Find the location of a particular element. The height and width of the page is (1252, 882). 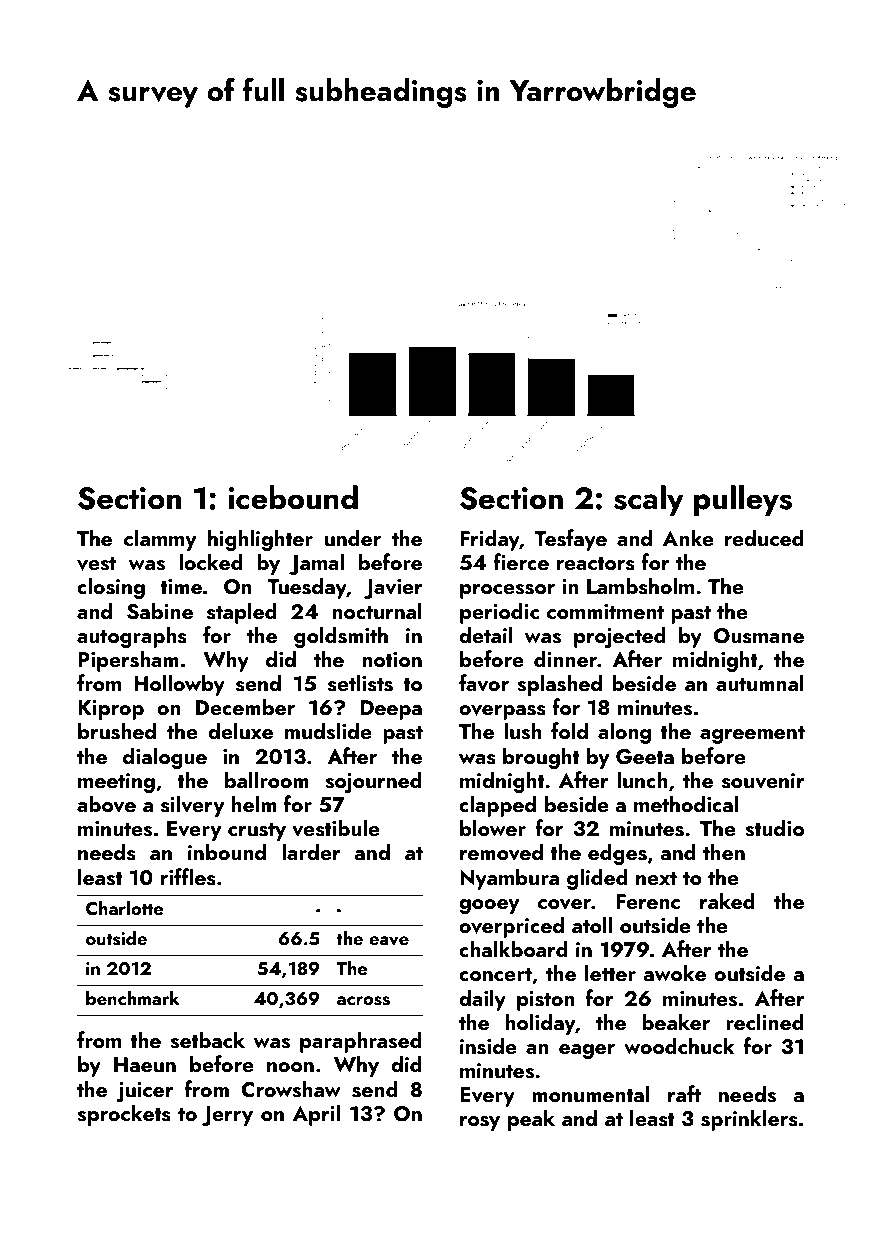

Charlotte is located at coordinates (125, 908).
